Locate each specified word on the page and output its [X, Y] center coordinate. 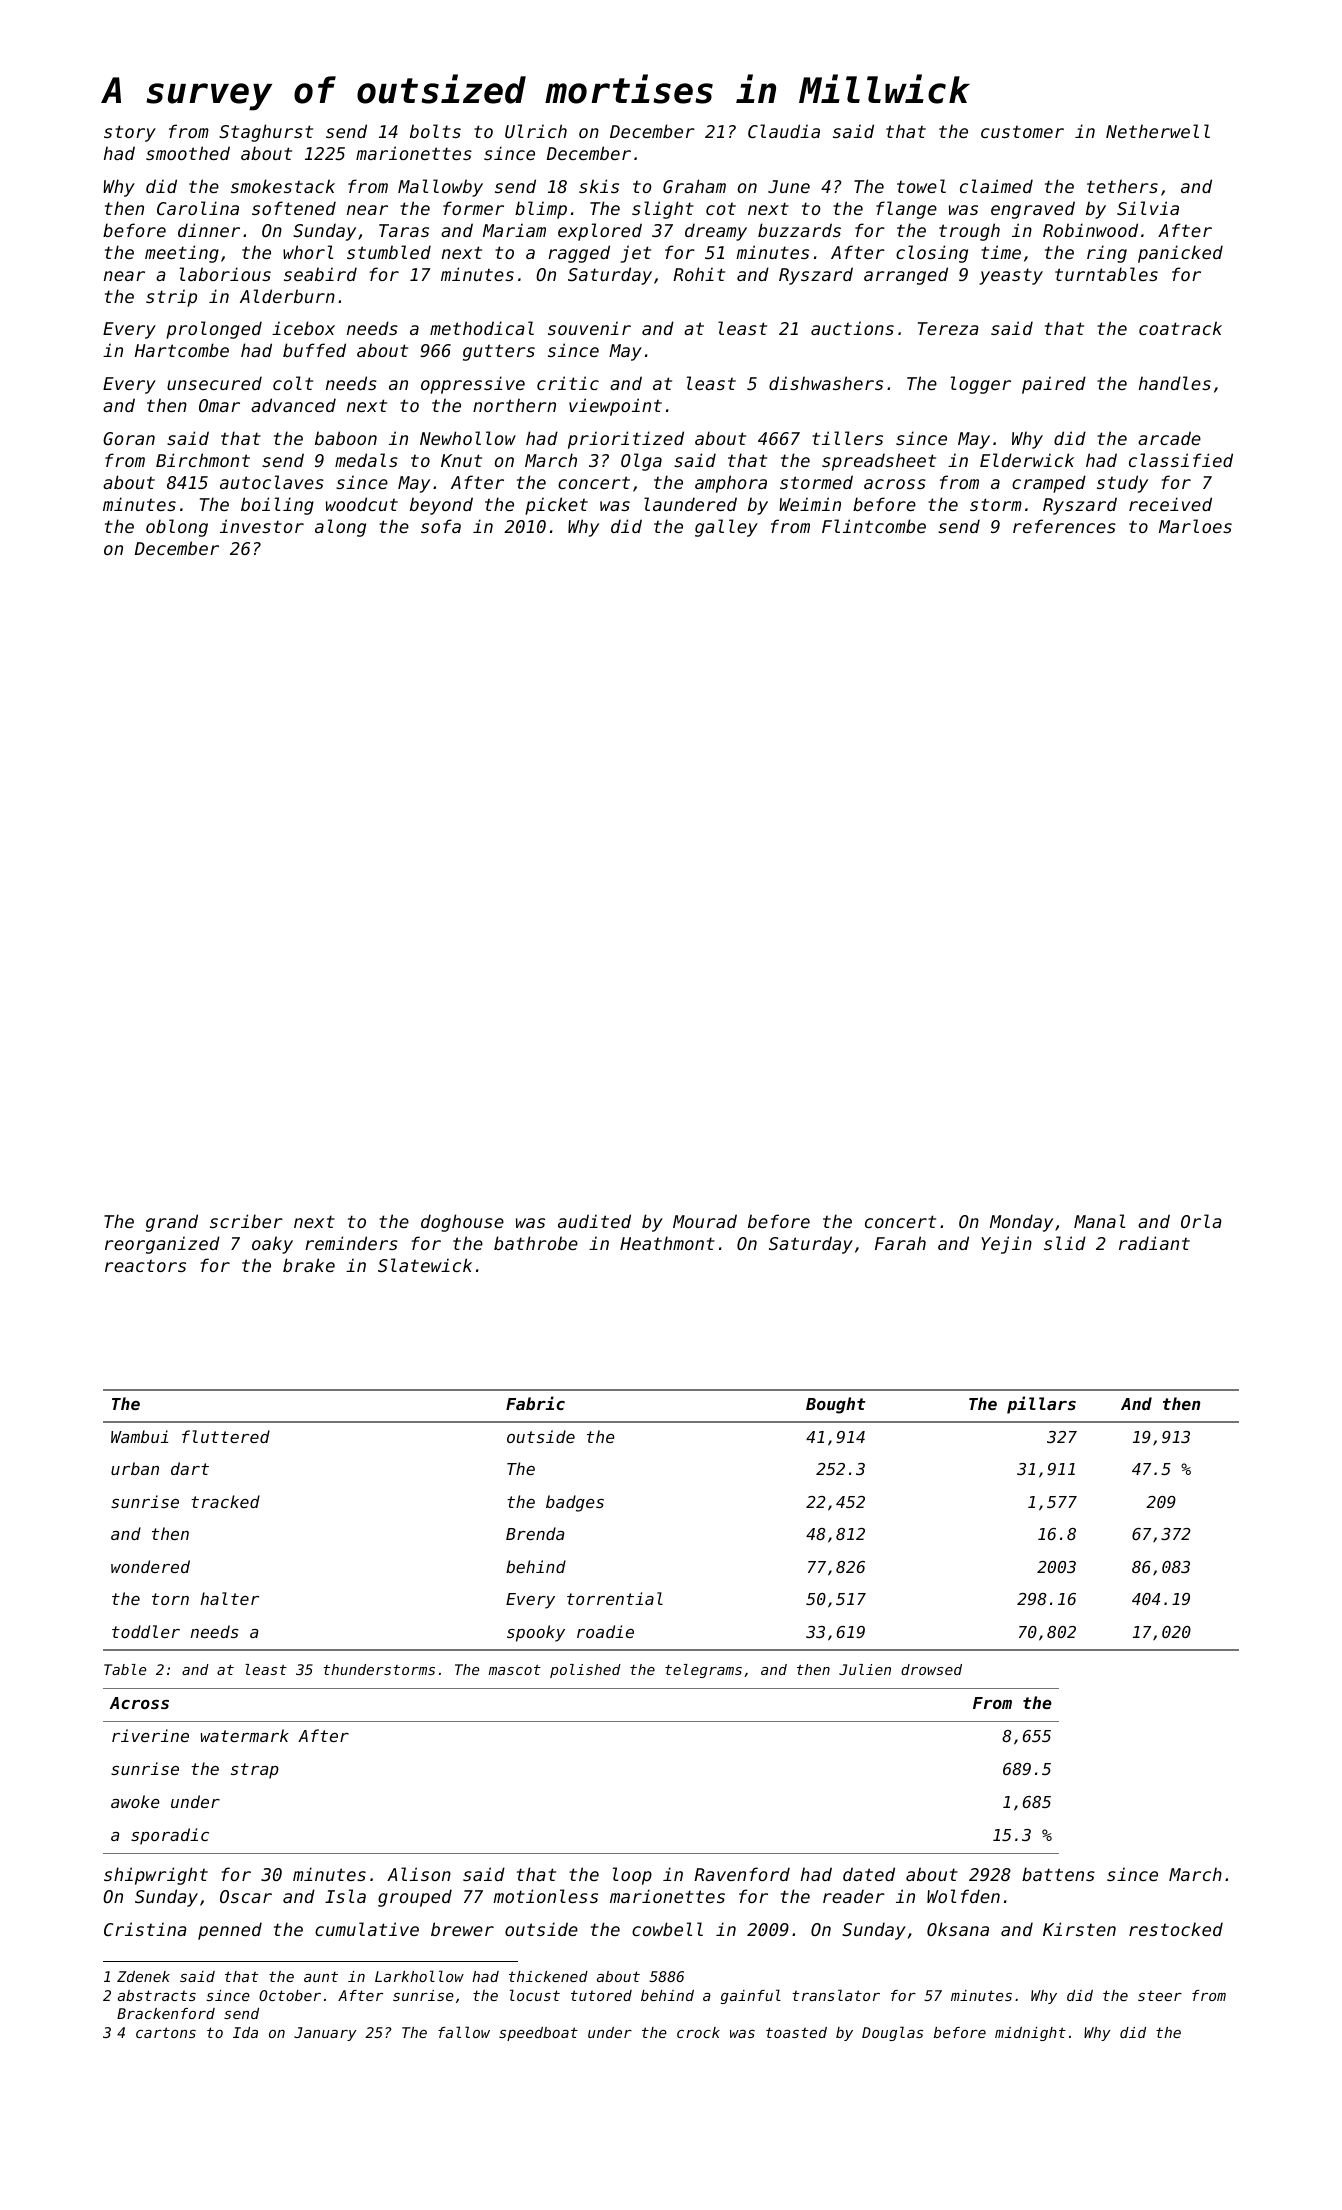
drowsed [931, 1669]
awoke [135, 1801]
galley [726, 528]
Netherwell [1158, 131]
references [1064, 526]
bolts [435, 131]
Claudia [784, 131]
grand [172, 1223]
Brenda [535, 1533]
